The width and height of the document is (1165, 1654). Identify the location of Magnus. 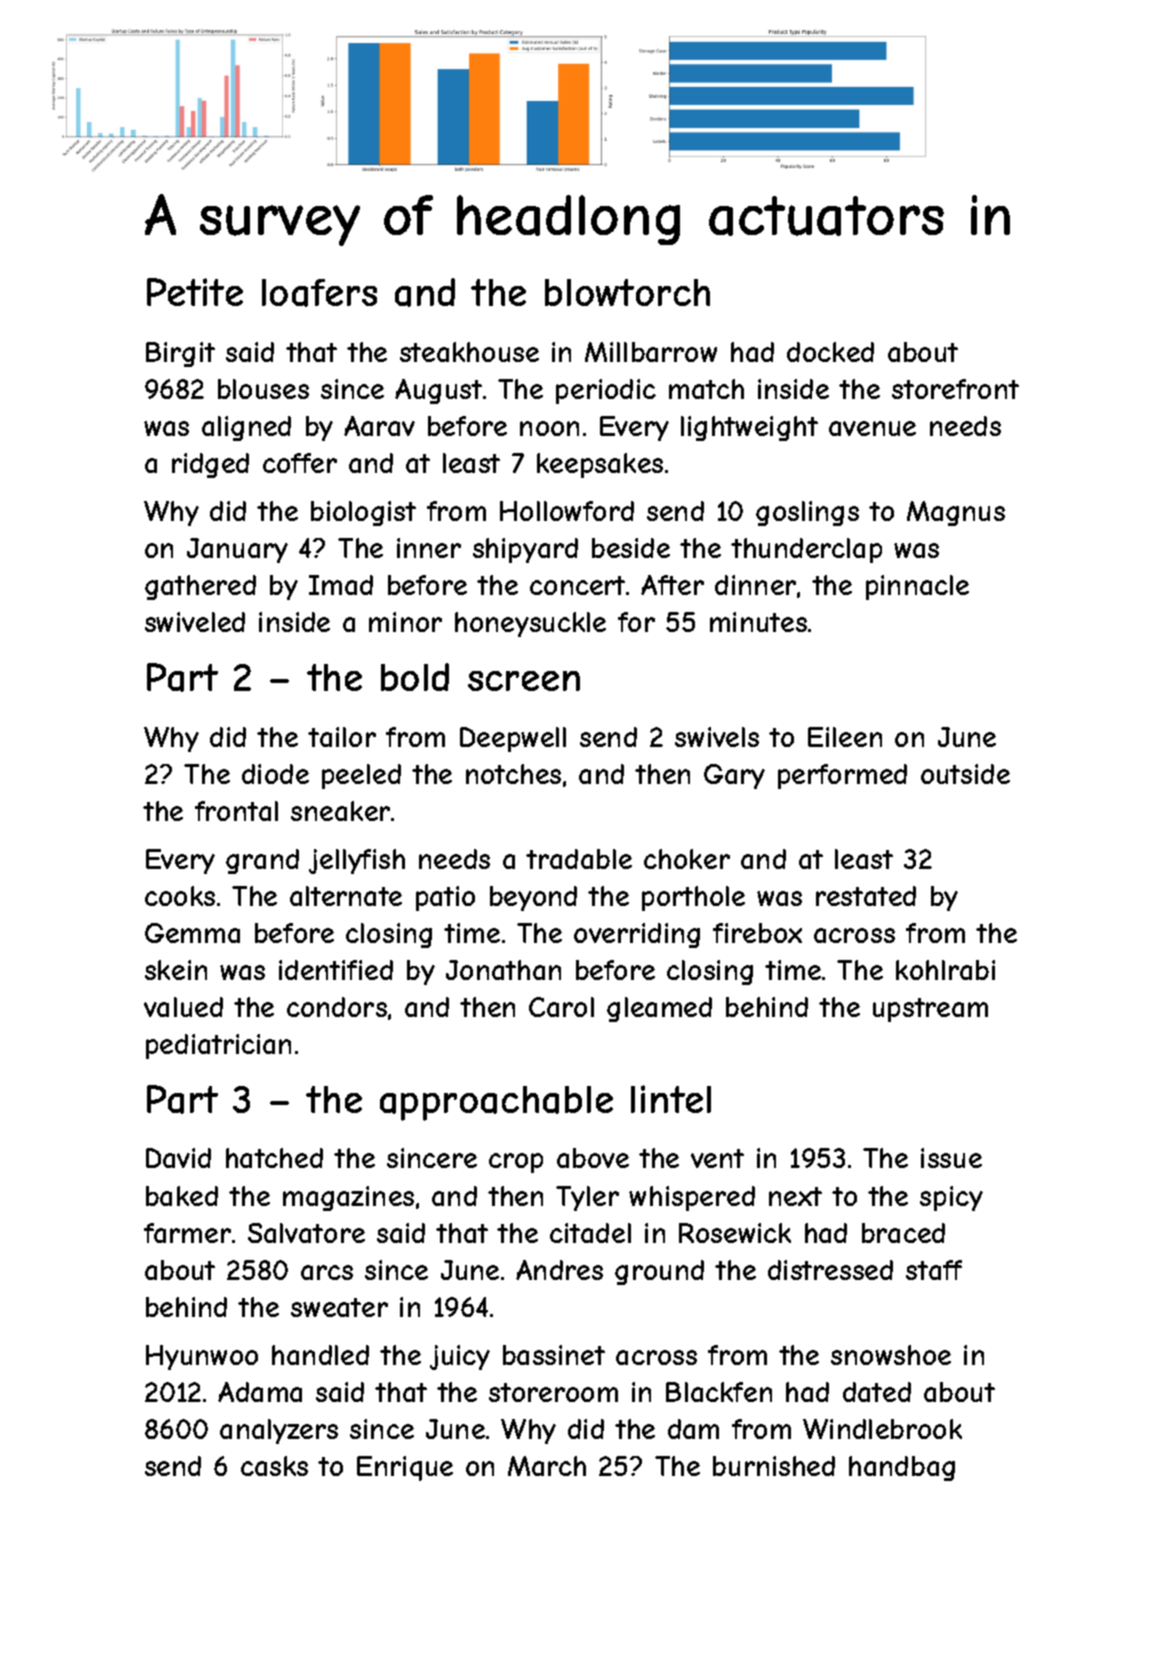
(956, 513).
